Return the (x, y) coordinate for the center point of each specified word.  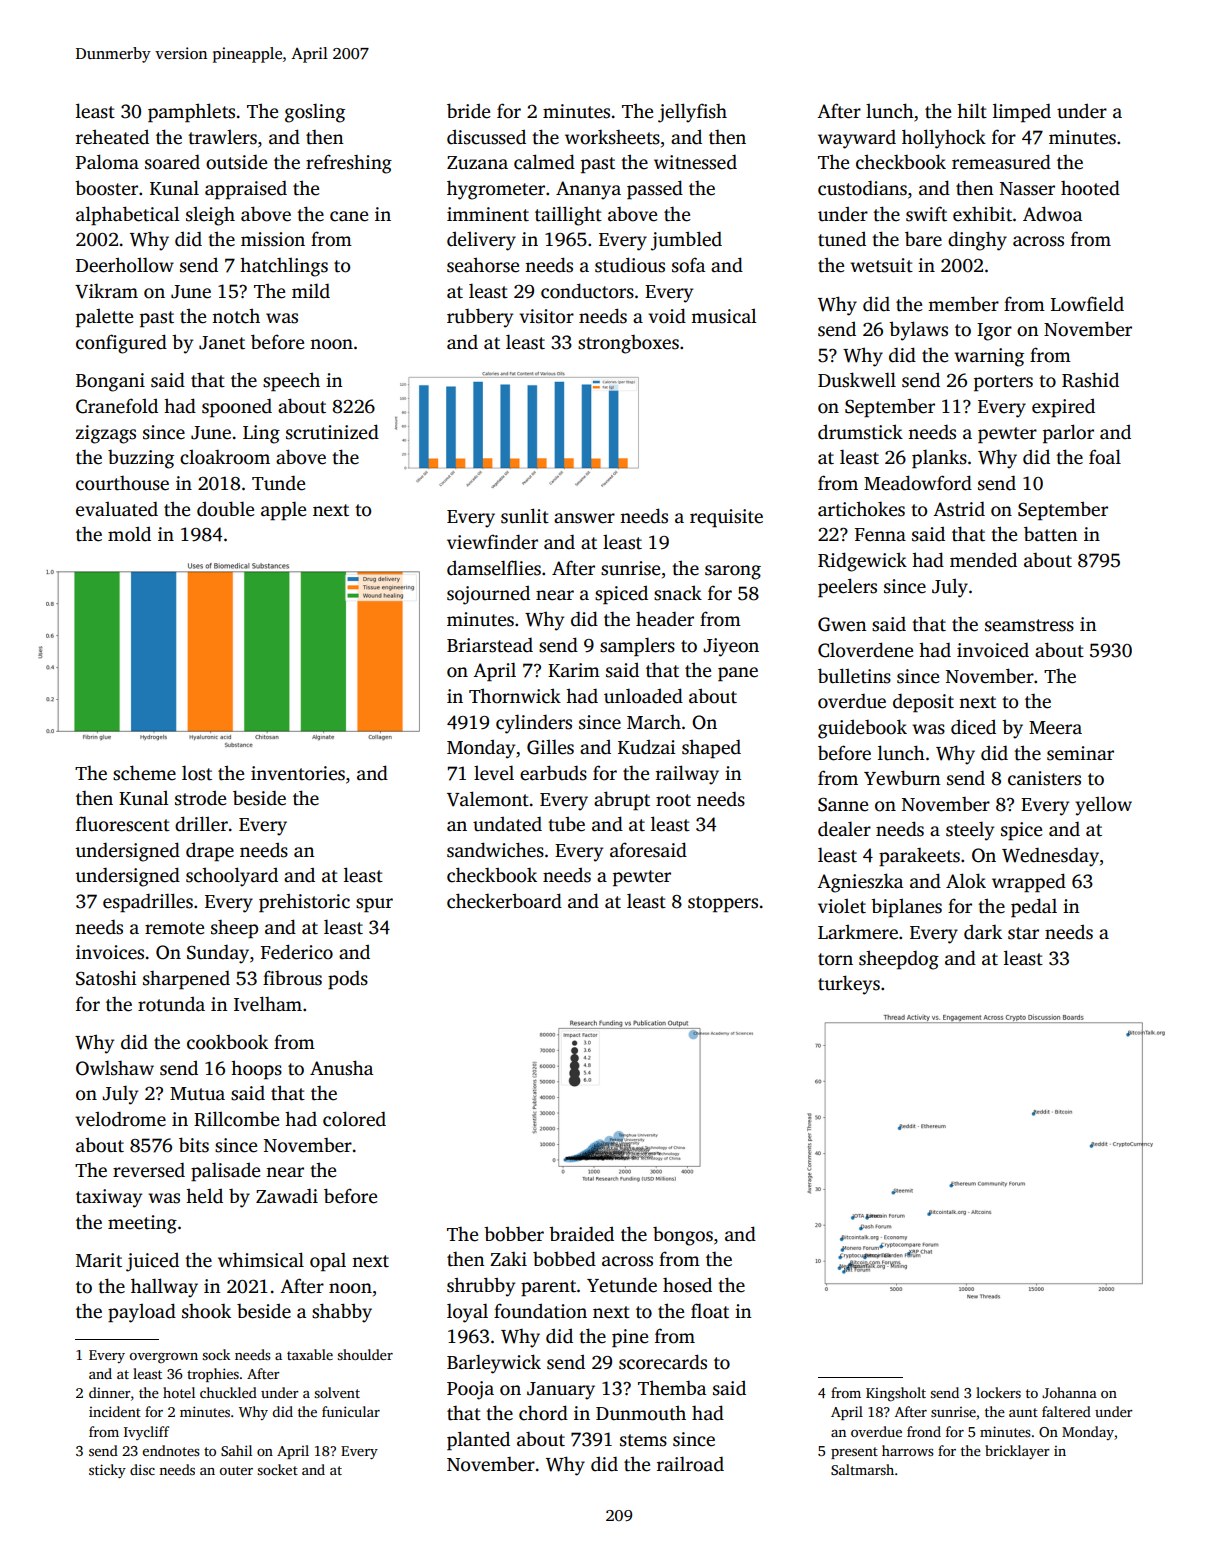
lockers (998, 1392)
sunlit (525, 516)
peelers (847, 588)
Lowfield (1087, 304)
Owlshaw (115, 1068)
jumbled (686, 241)
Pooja (470, 1390)
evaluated (117, 509)
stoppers (723, 904)
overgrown (164, 1358)
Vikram (106, 291)
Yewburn (902, 778)
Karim (574, 670)
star (1023, 933)
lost (197, 773)
